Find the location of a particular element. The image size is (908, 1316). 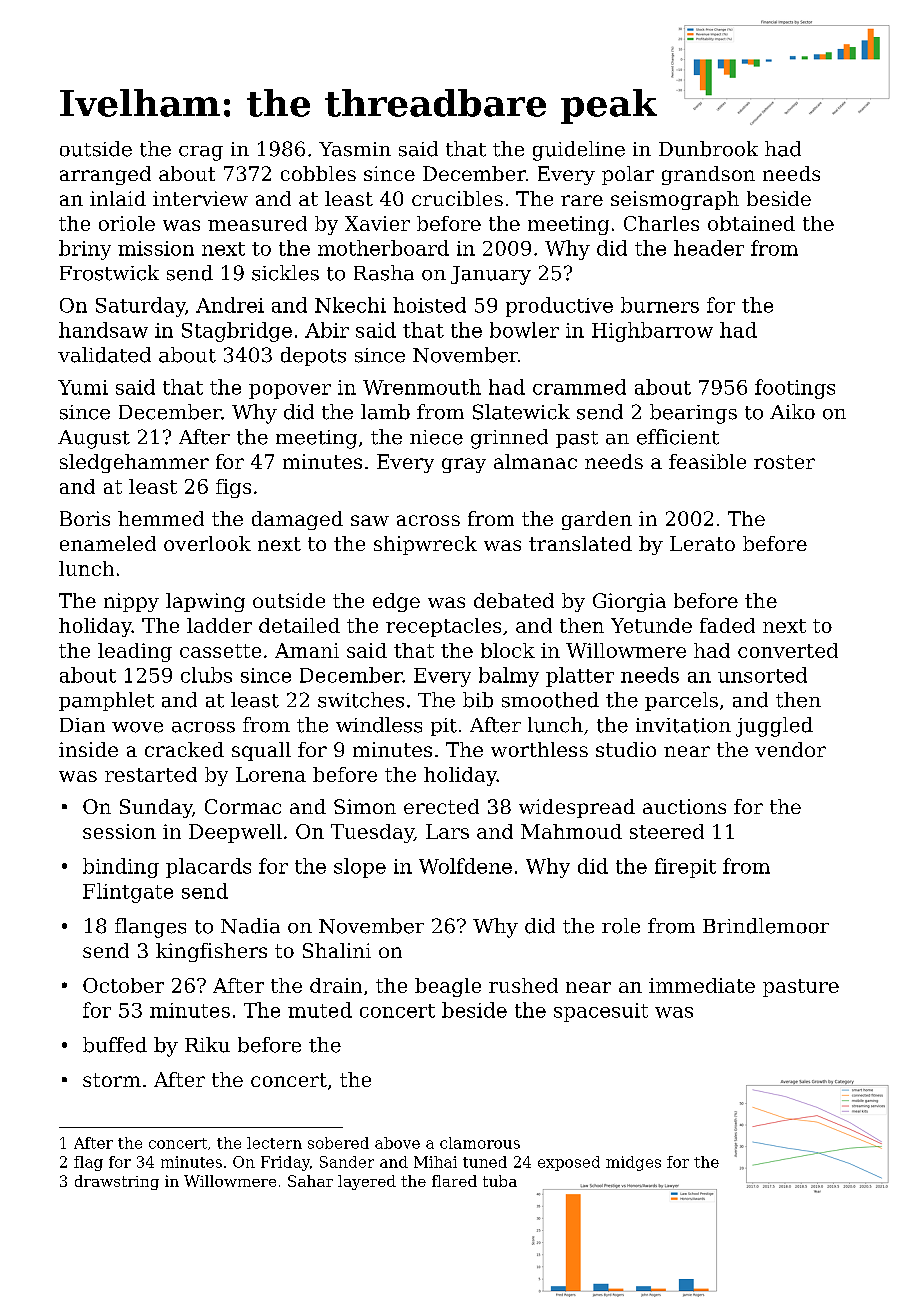

Dunbrook is located at coordinates (708, 149).
